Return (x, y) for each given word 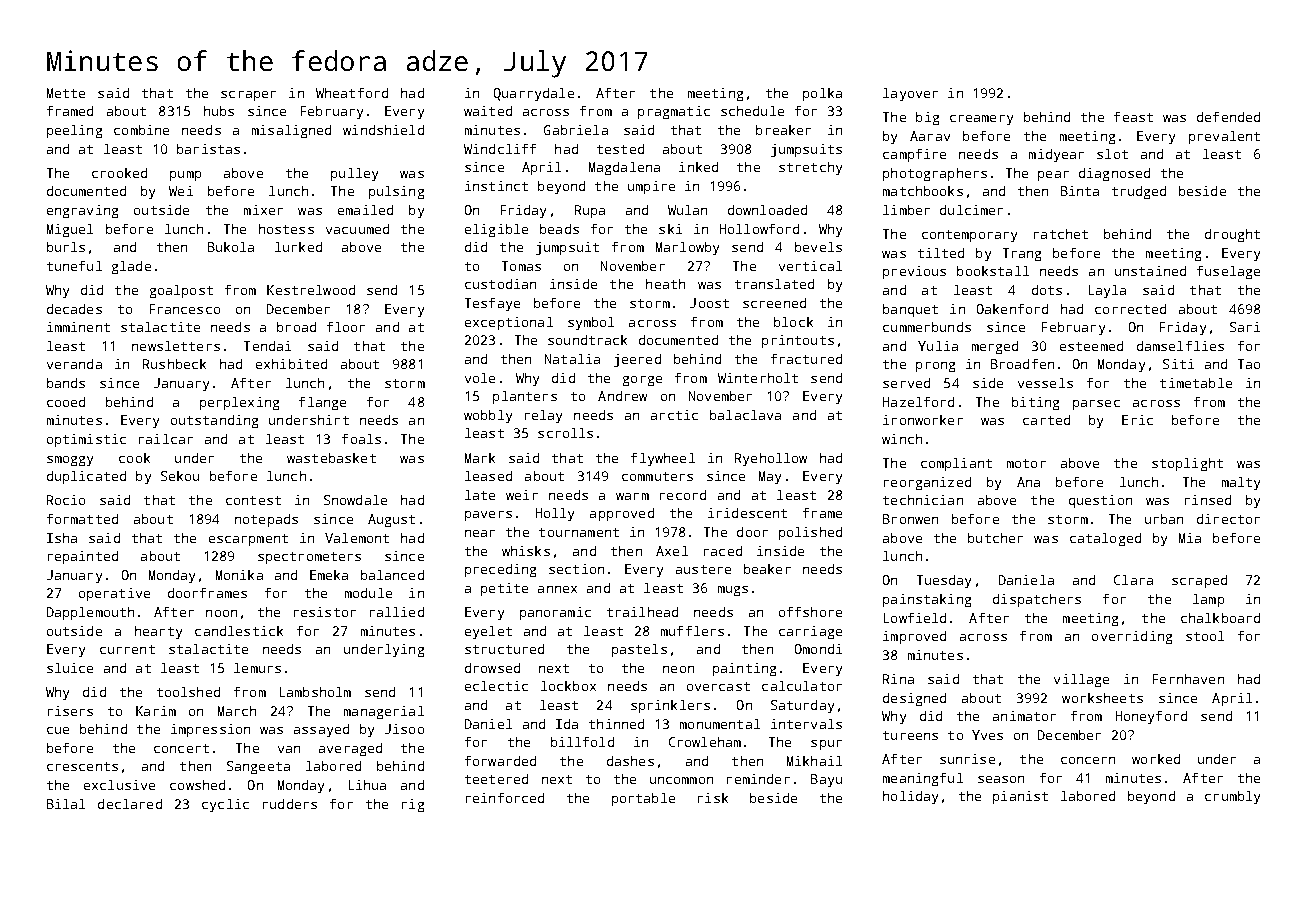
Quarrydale (534, 94)
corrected (1130, 309)
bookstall (993, 271)
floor (346, 327)
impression (210, 730)
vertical (810, 266)
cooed (66, 402)
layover (910, 94)
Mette (66, 93)
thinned (616, 724)
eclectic (496, 686)
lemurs (257, 668)
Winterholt (758, 378)
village (1081, 680)
